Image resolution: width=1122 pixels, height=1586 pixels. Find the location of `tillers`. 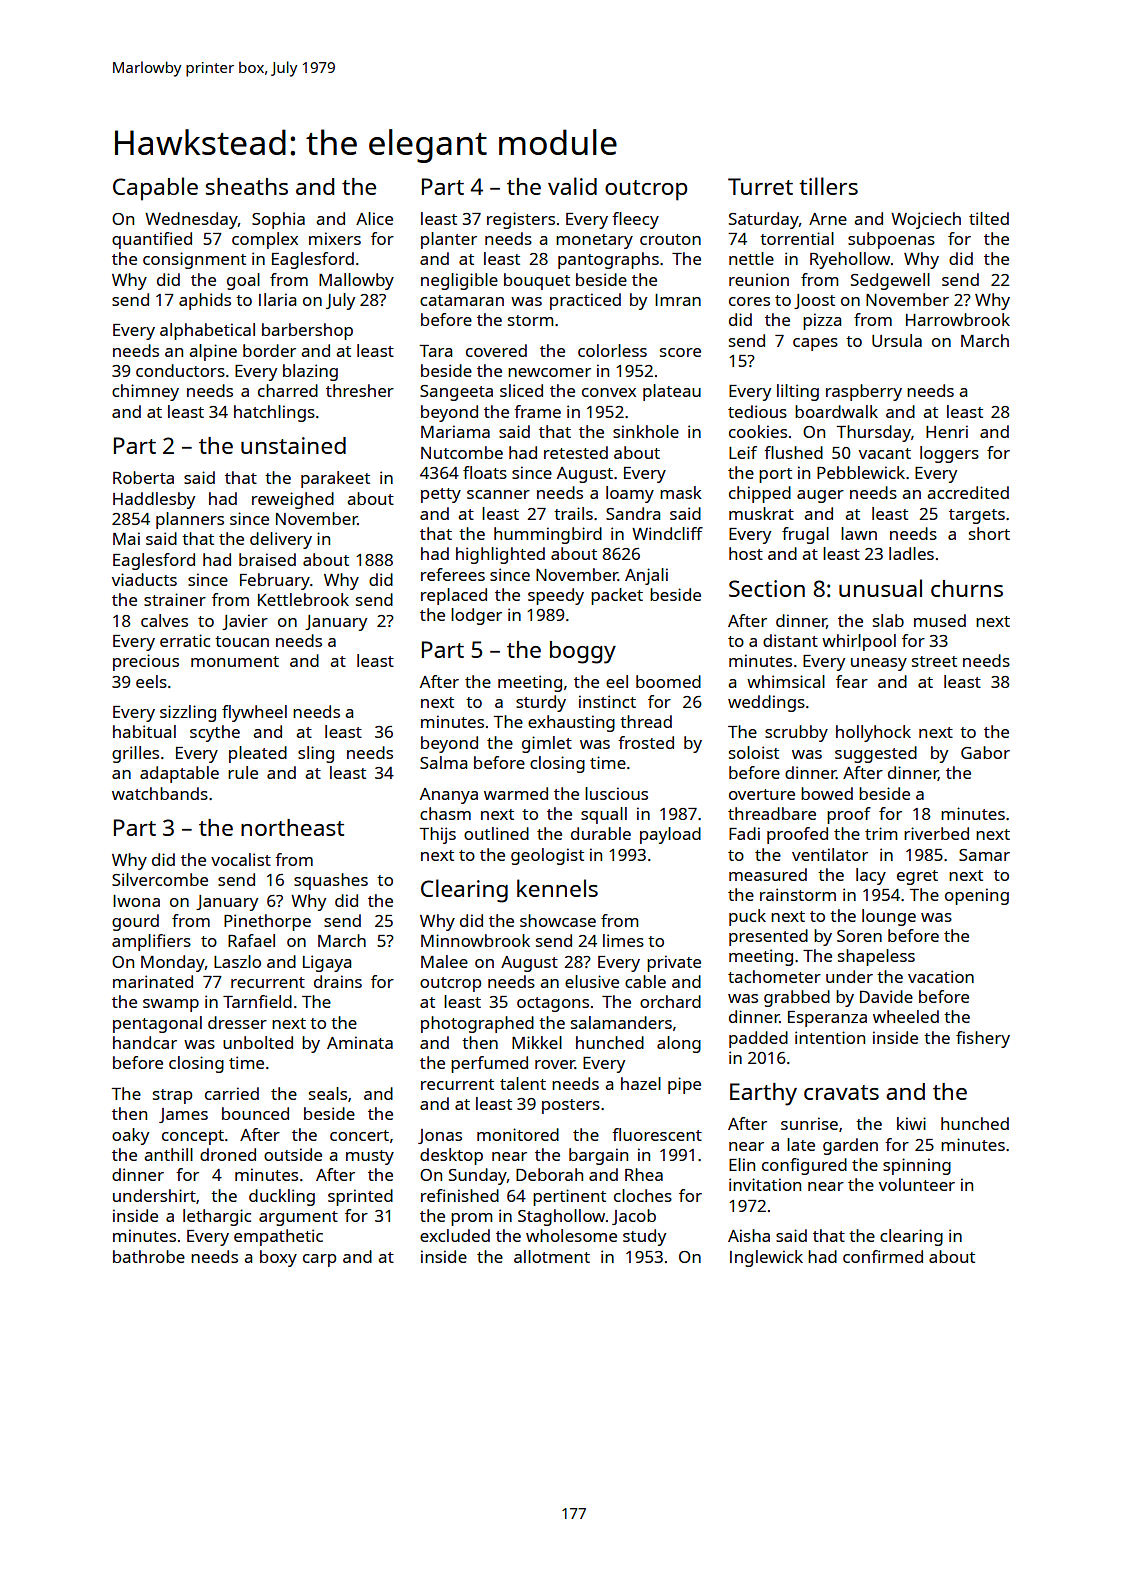

tillers is located at coordinates (828, 186).
